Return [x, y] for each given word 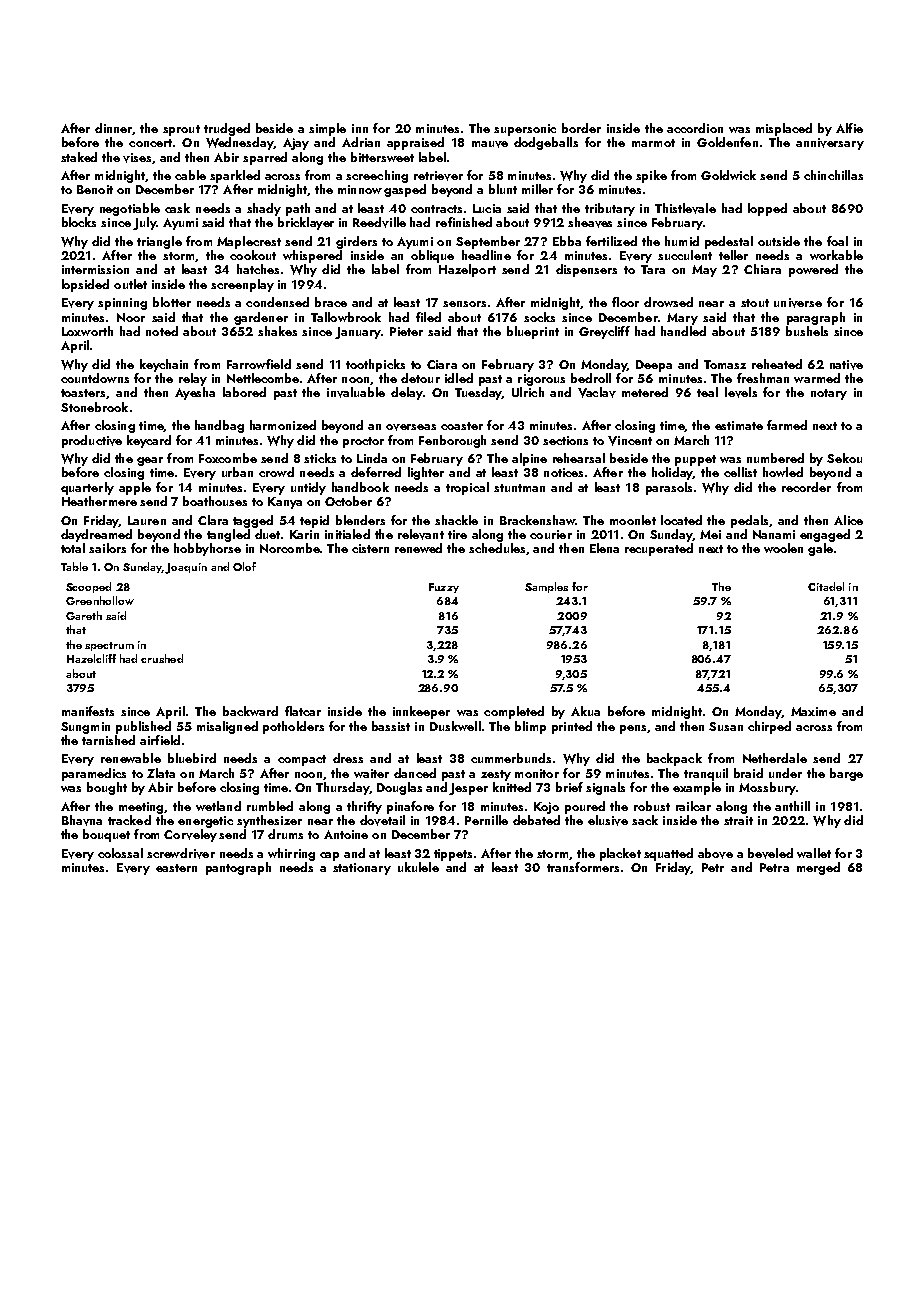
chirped [769, 727]
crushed [162, 658]
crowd [276, 472]
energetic [205, 822]
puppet [695, 460]
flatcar [303, 711]
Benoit [95, 189]
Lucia [487, 208]
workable [836, 255]
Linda [372, 458]
